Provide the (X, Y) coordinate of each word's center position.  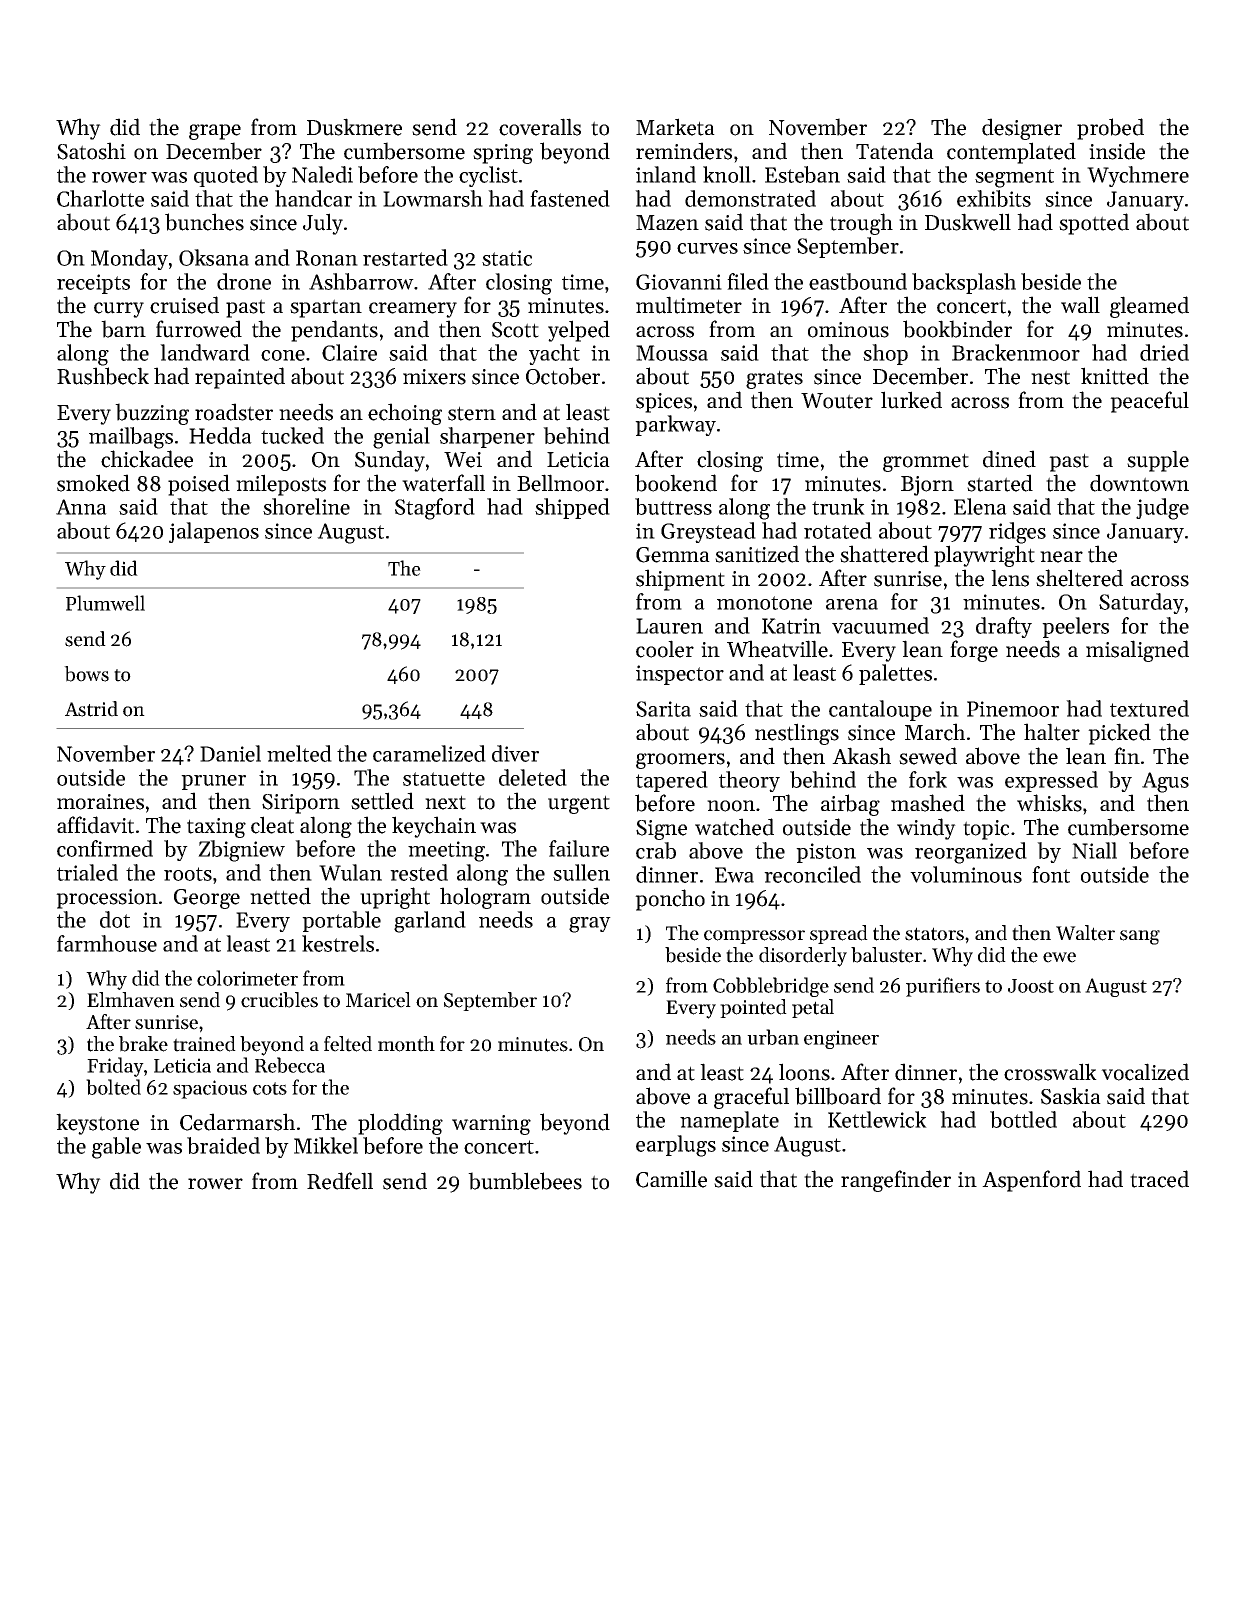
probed (1110, 129)
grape (215, 132)
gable (116, 1148)
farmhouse (107, 943)
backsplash (964, 283)
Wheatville (777, 649)
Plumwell (105, 603)
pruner (213, 782)
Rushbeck (103, 376)
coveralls (540, 127)
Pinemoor (1013, 709)
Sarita (663, 709)
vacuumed (880, 625)
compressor (754, 937)
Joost (1031, 986)
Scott (515, 330)
